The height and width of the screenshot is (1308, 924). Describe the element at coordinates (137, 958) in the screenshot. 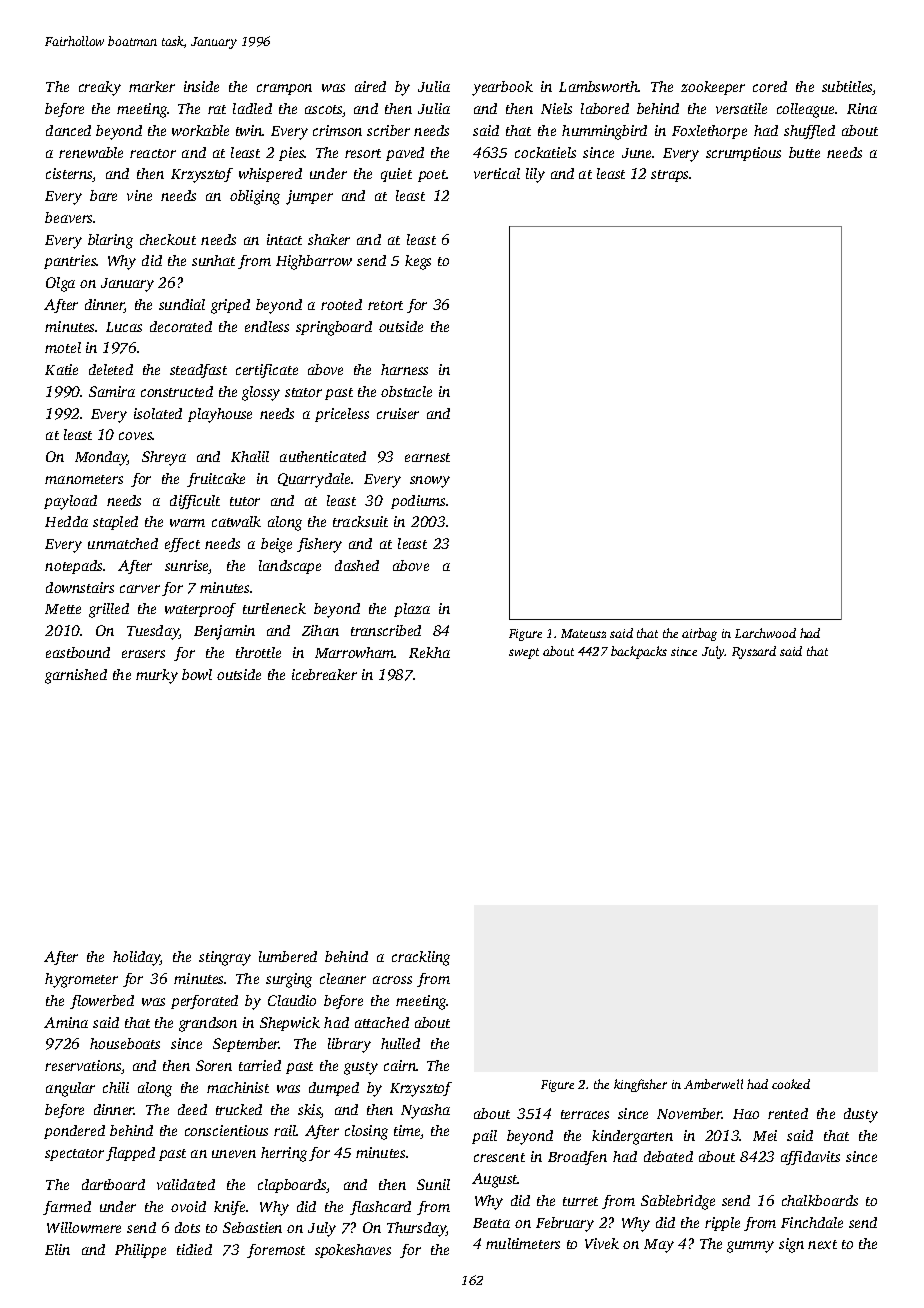

I see `holiday` at that location.
